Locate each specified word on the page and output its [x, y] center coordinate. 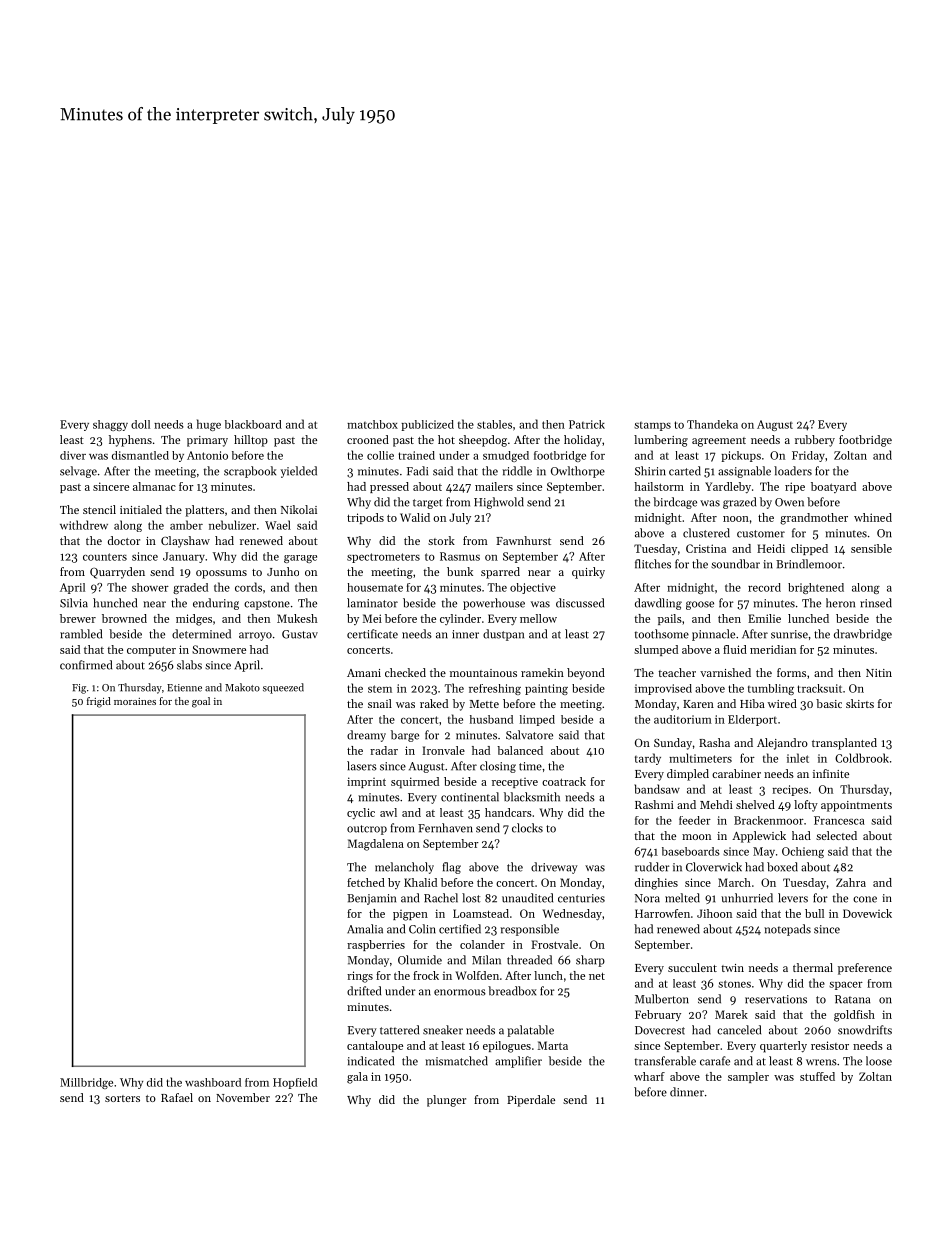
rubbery [815, 441]
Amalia [365, 929]
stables [494, 424]
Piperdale [531, 1101]
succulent [692, 967]
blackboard [253, 424]
